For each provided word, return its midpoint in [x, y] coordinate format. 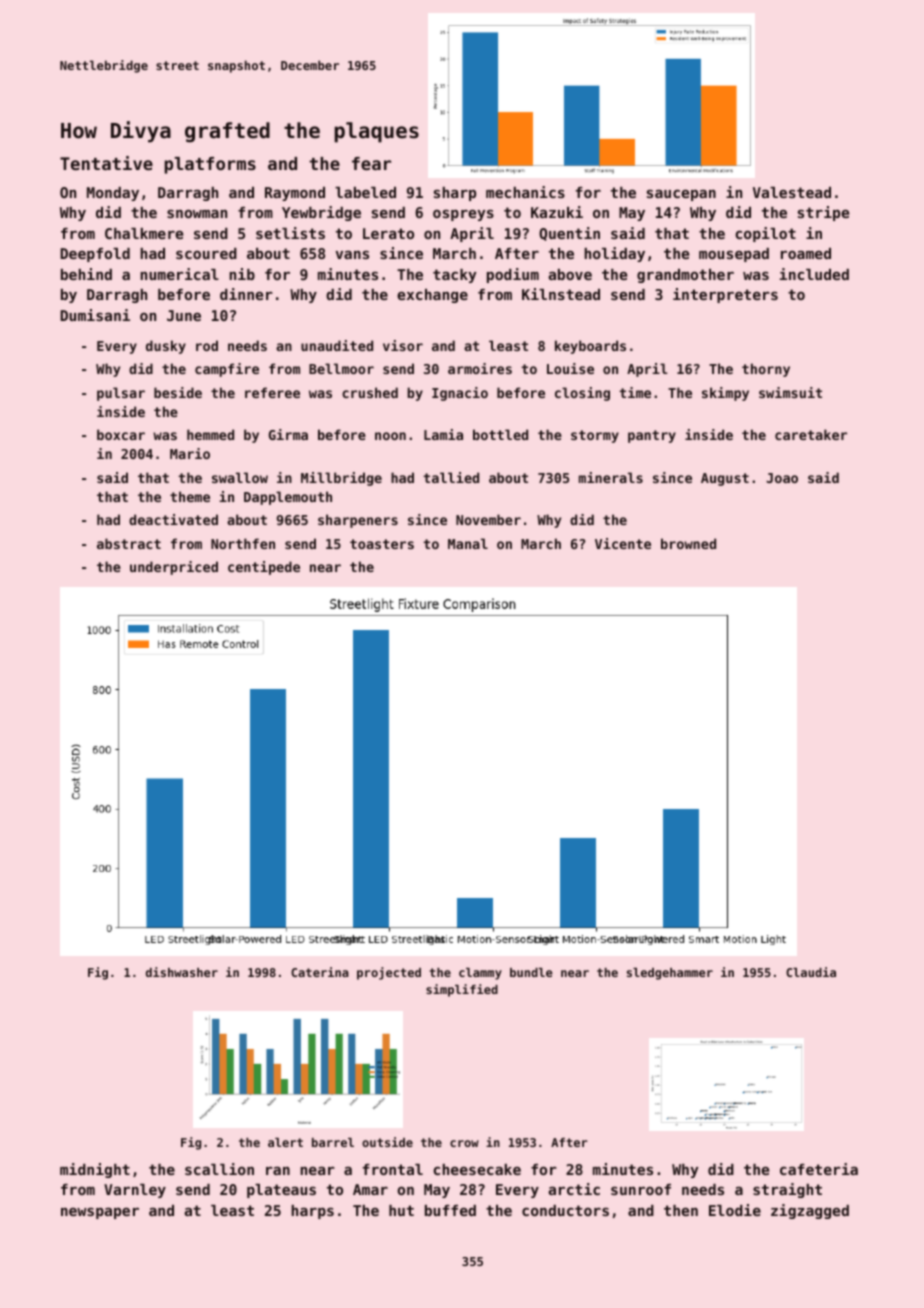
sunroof [641, 1189]
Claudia [811, 972]
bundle [531, 972]
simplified [462, 990]
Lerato [388, 233]
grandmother [685, 276]
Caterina [320, 972]
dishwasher [182, 972]
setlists [290, 233]
